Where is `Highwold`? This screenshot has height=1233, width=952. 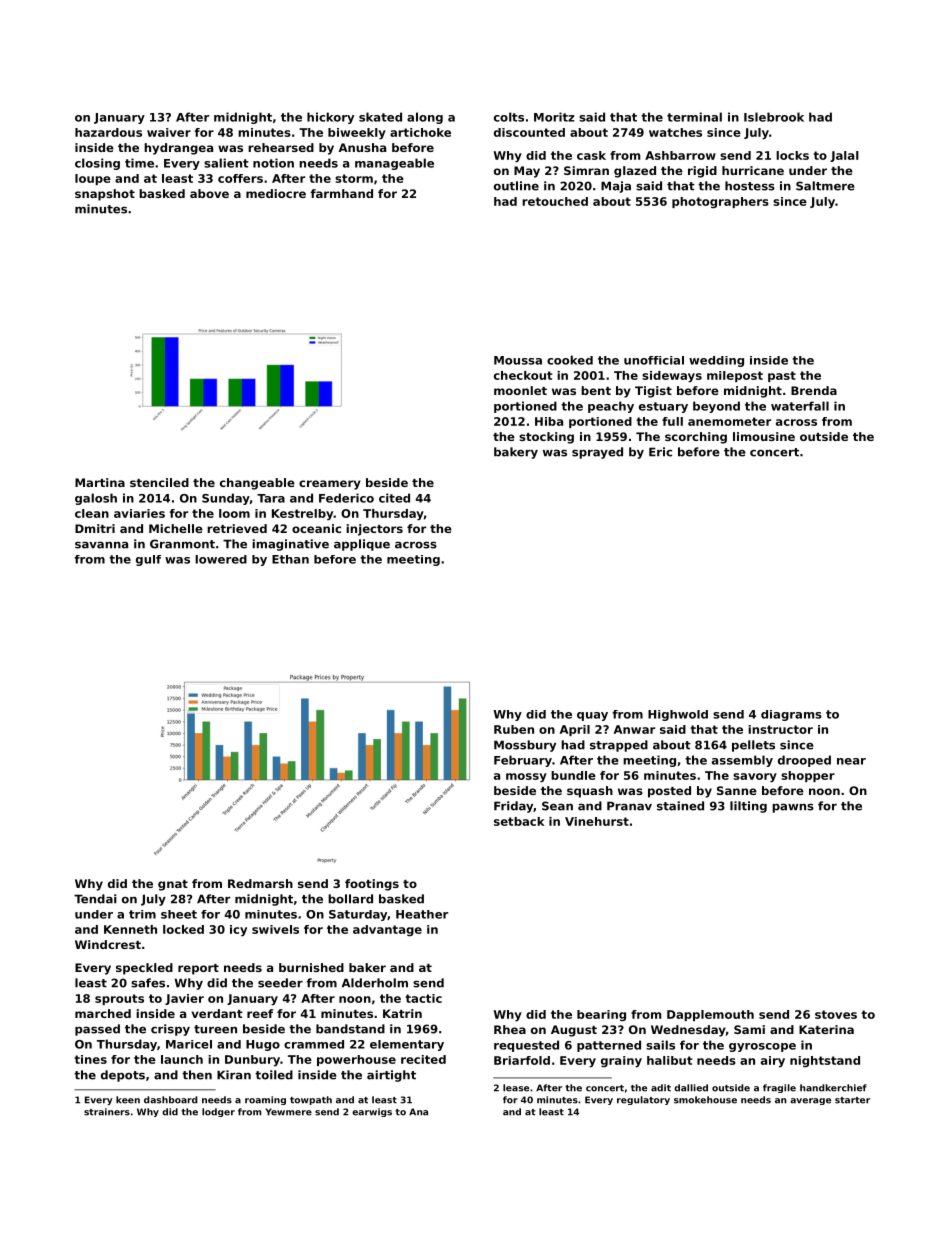
Highwold is located at coordinates (678, 715).
